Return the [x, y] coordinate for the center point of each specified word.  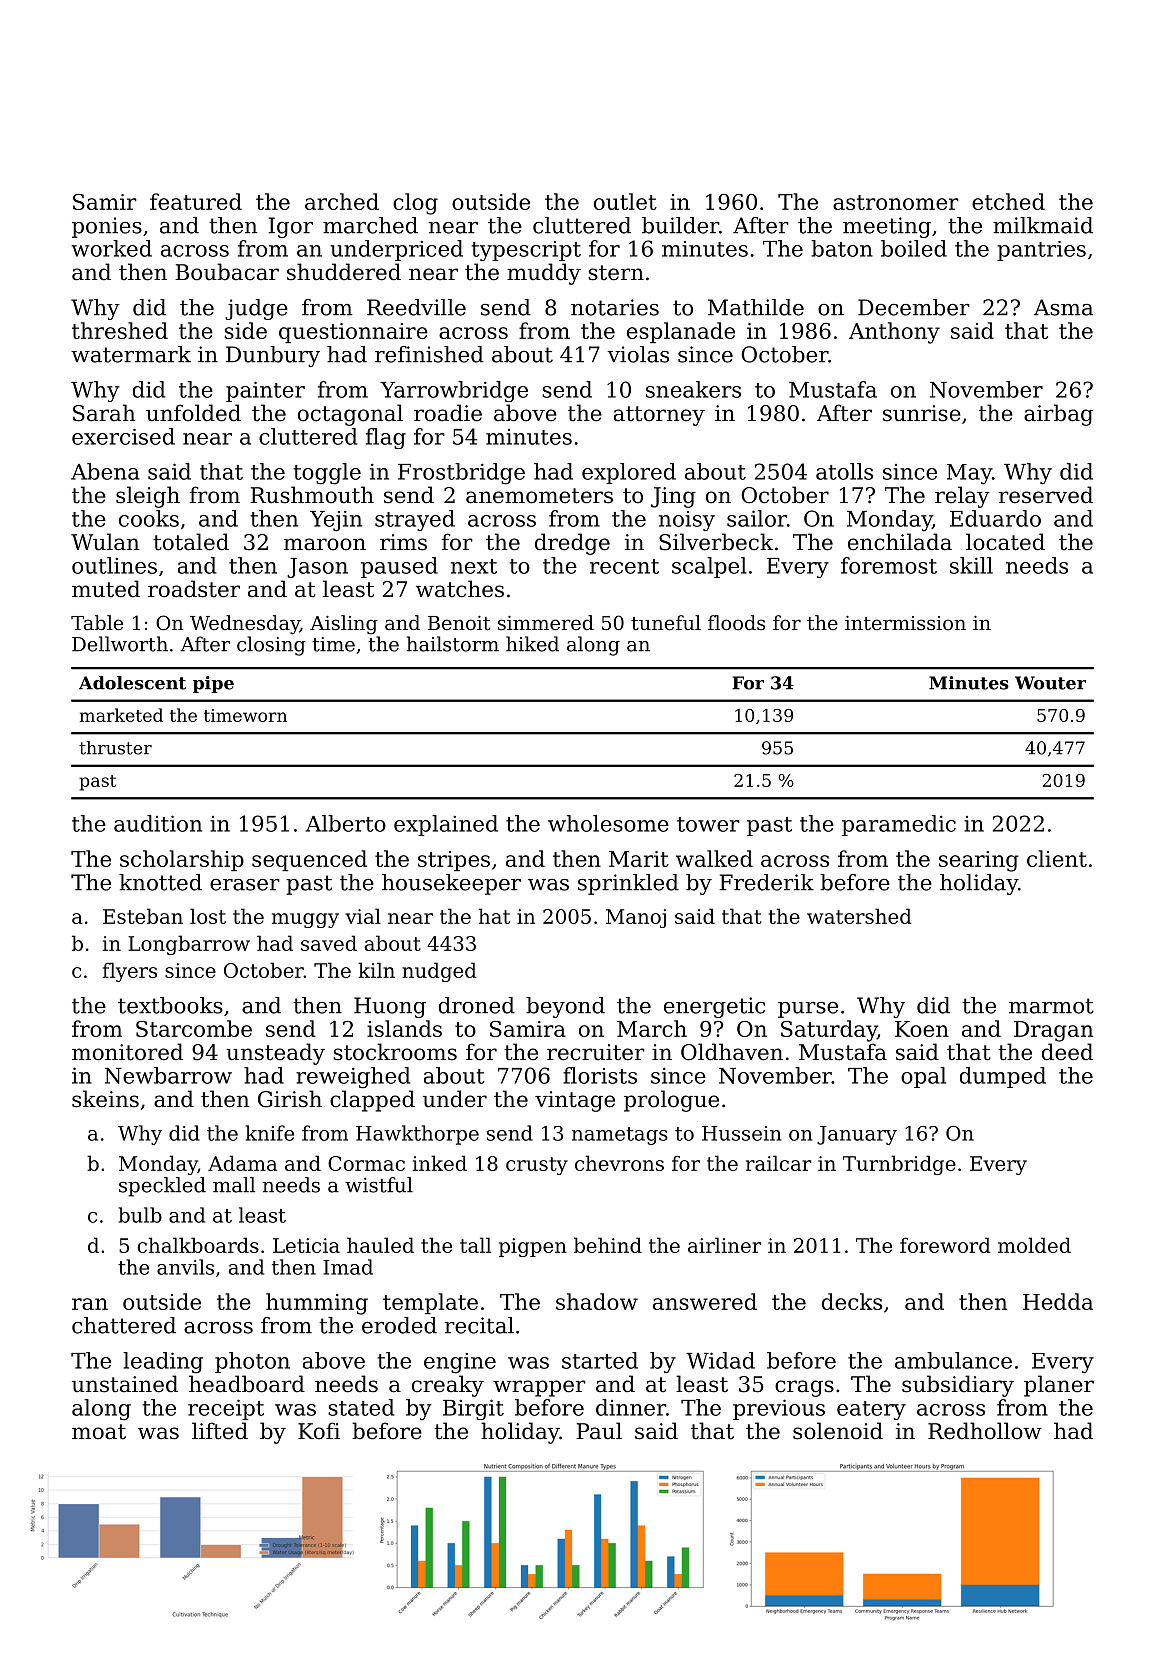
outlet [625, 201]
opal [923, 1077]
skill [971, 565]
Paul [599, 1431]
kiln [376, 970]
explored [629, 473]
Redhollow [985, 1431]
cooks [149, 518]
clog [415, 204]
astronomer [896, 202]
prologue [671, 1101]
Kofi [319, 1431]
